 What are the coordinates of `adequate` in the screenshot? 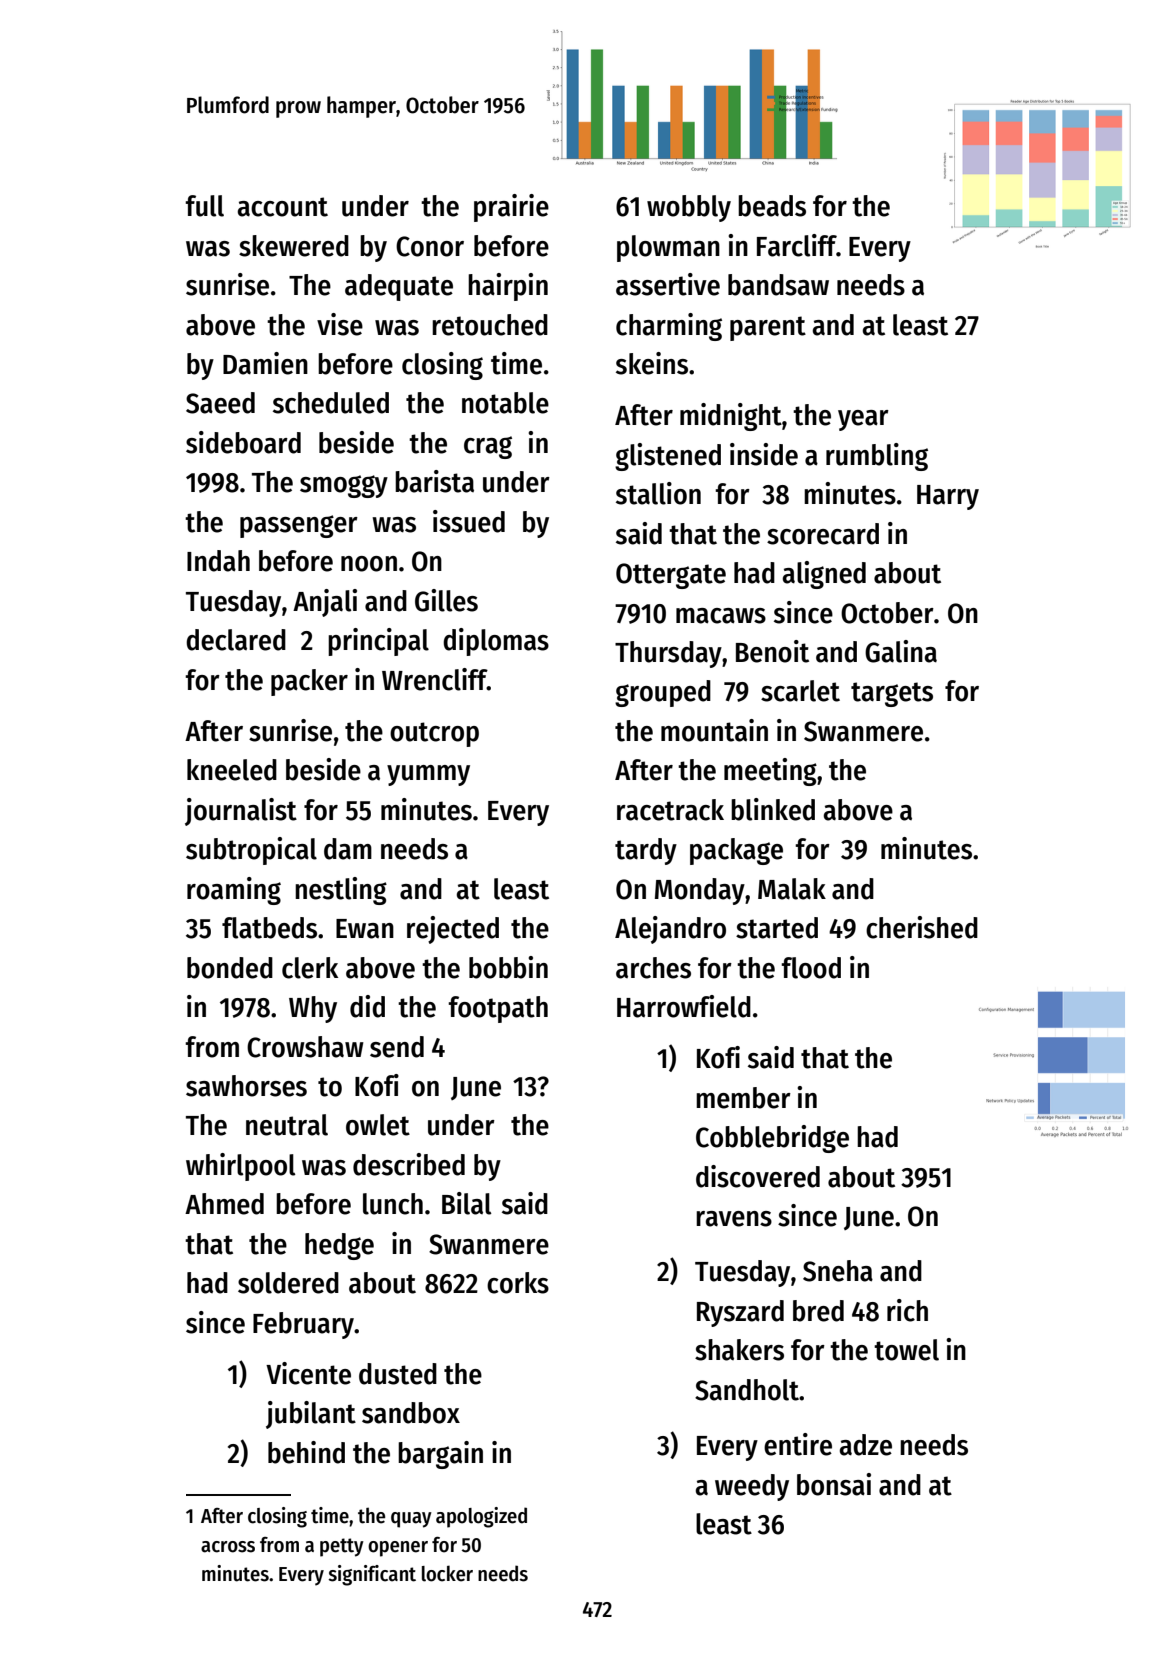 It's located at (399, 287).
